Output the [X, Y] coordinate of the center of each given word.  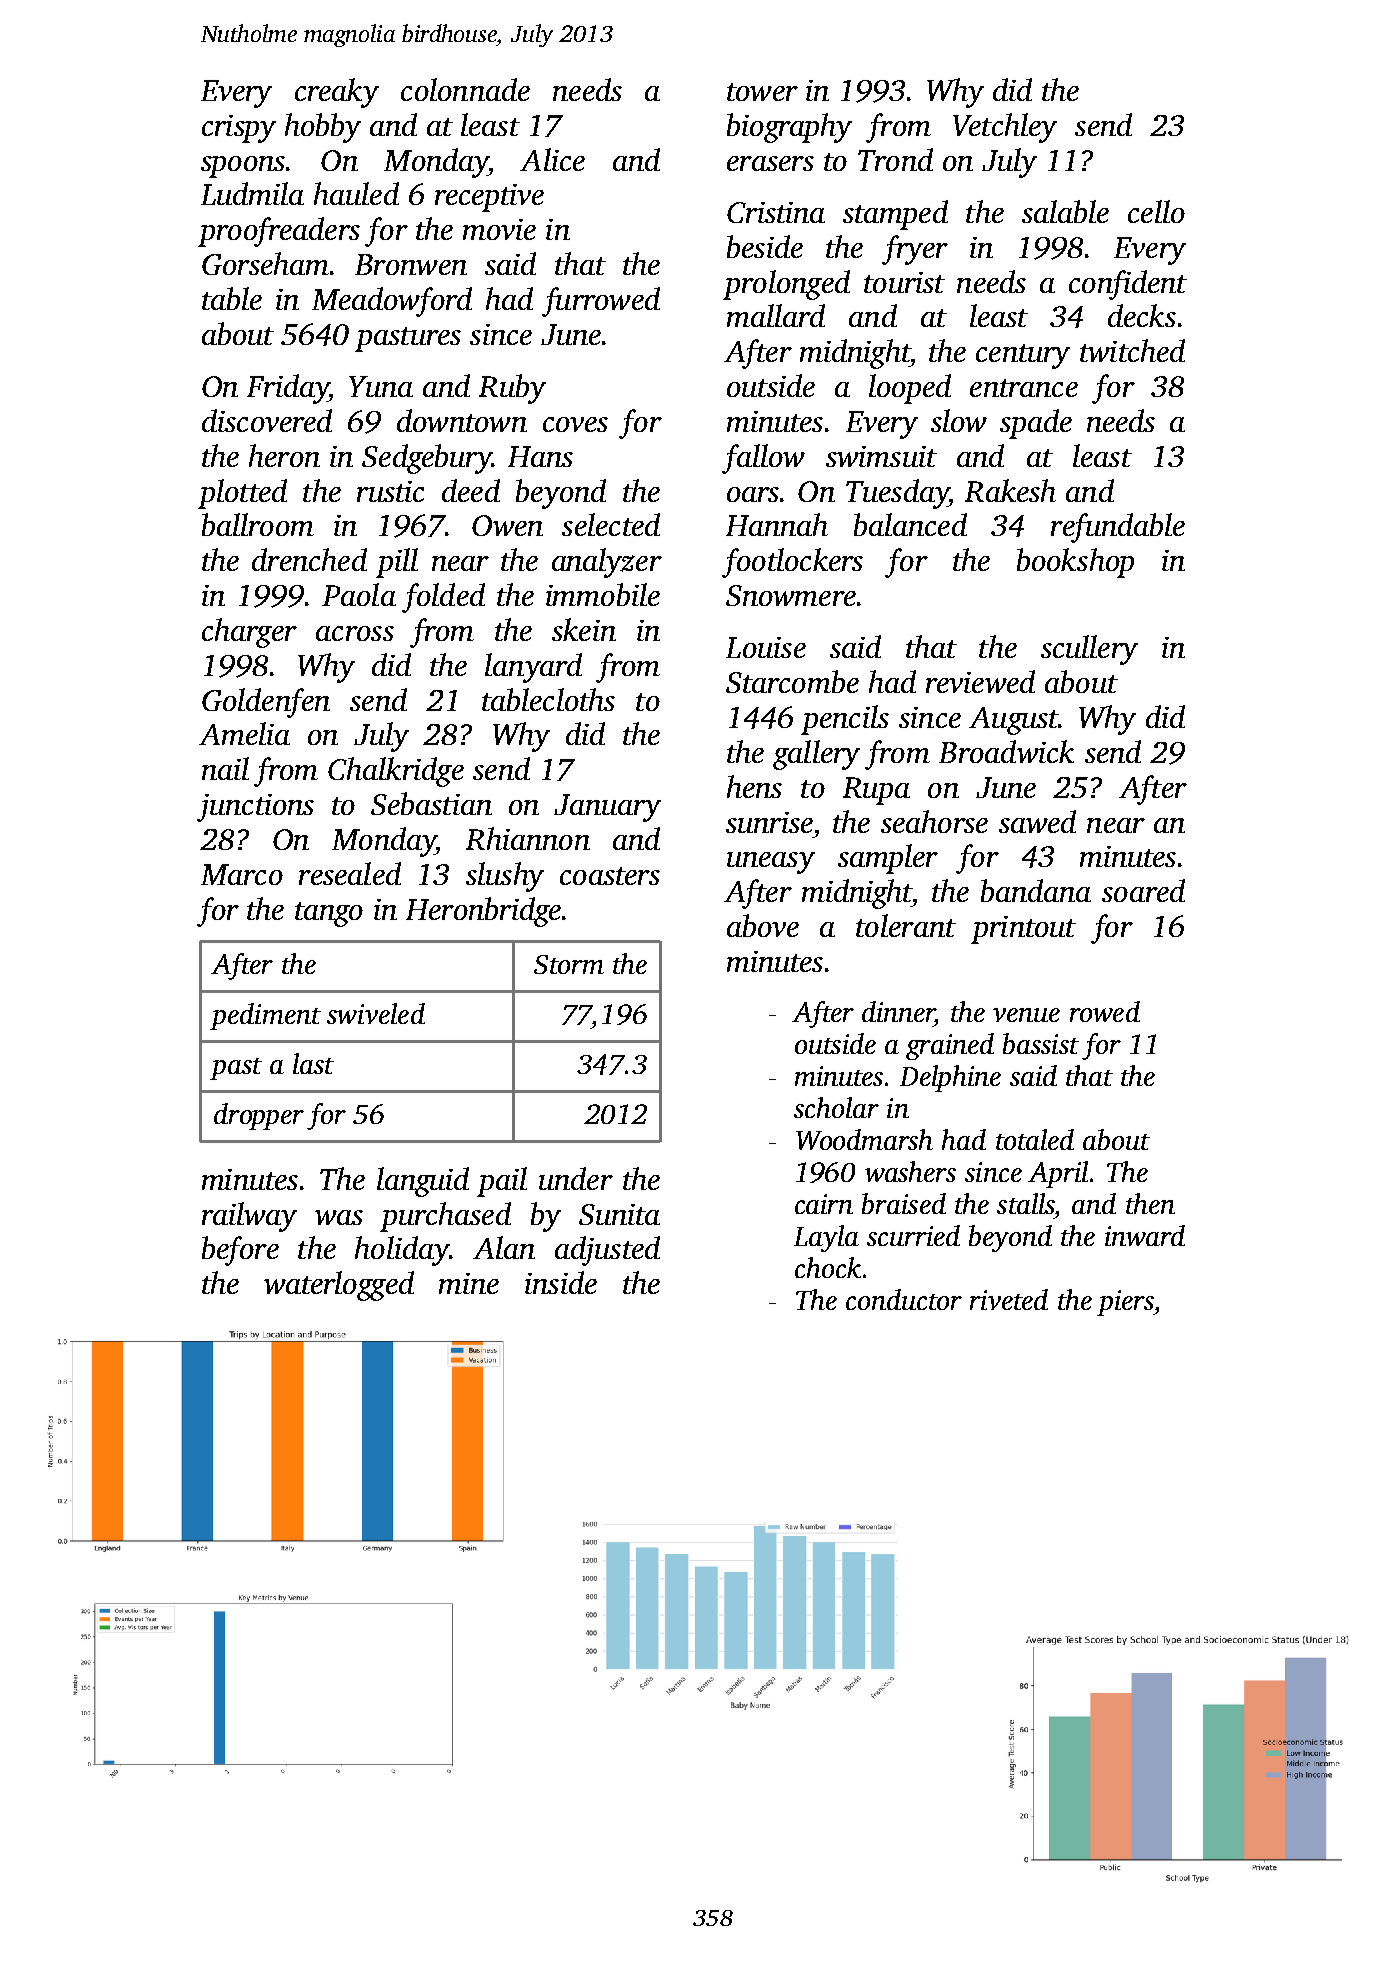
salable [1065, 211]
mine [469, 1283]
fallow [763, 459]
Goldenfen [266, 703]
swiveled [376, 1013]
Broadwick [1006, 751]
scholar [836, 1107]
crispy [239, 129]
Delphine [950, 1078]
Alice [552, 159]
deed [471, 490]
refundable [1118, 528]
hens [754, 786]
